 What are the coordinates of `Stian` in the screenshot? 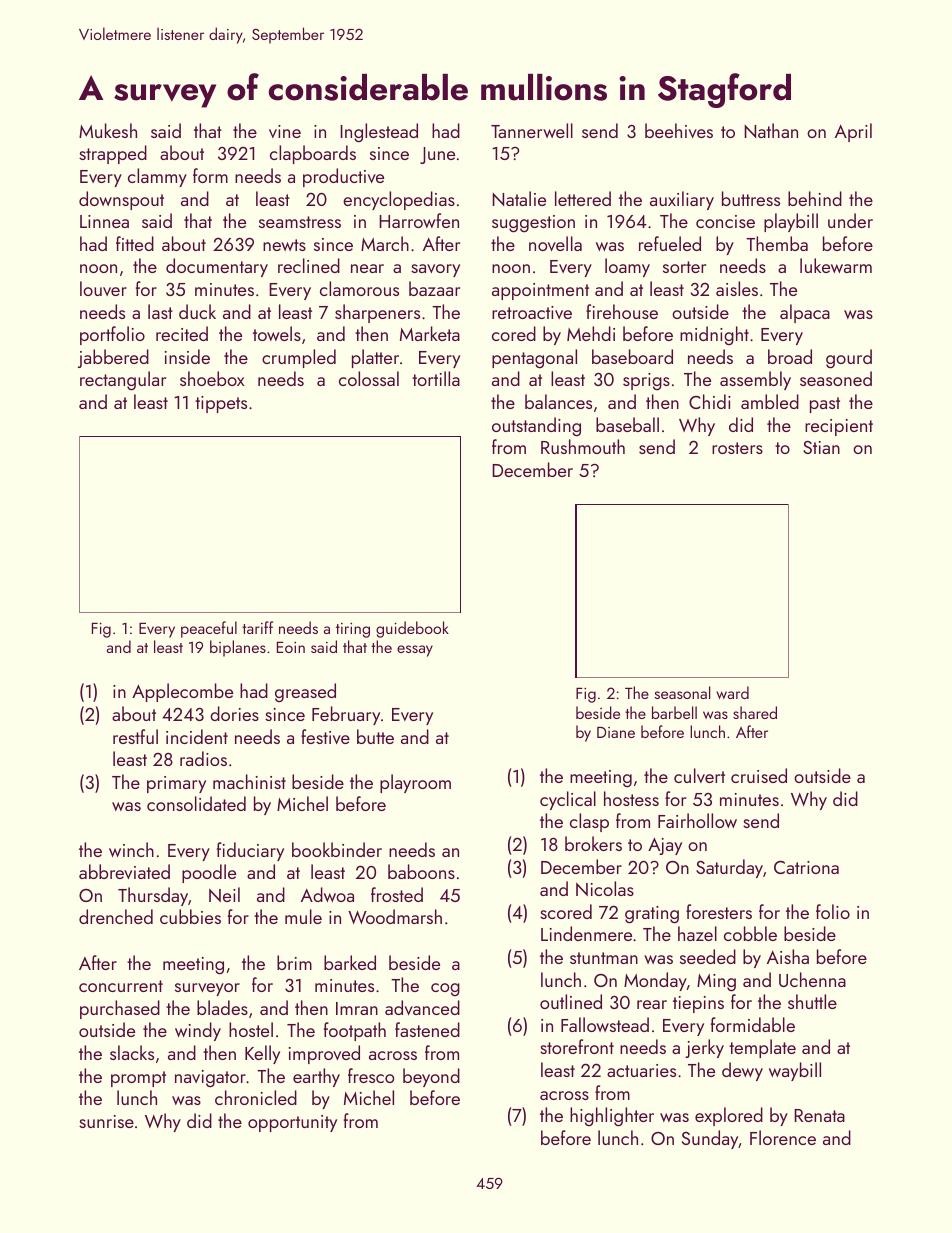 It's located at (821, 447).
